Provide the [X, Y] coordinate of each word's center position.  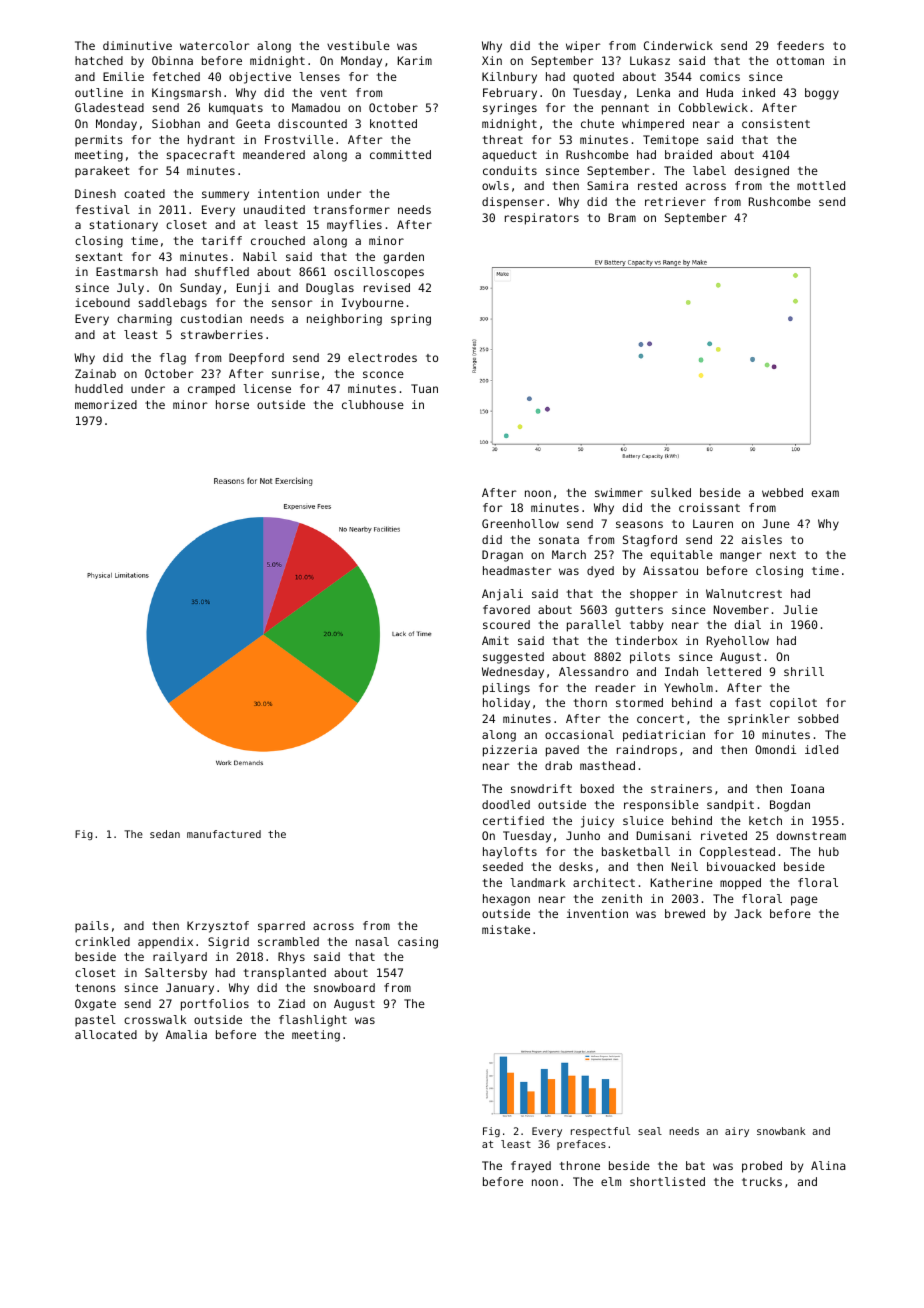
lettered [734, 671]
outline [99, 92]
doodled [506, 804]
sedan [165, 834]
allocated [106, 1034]
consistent [776, 123]
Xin [492, 60]
